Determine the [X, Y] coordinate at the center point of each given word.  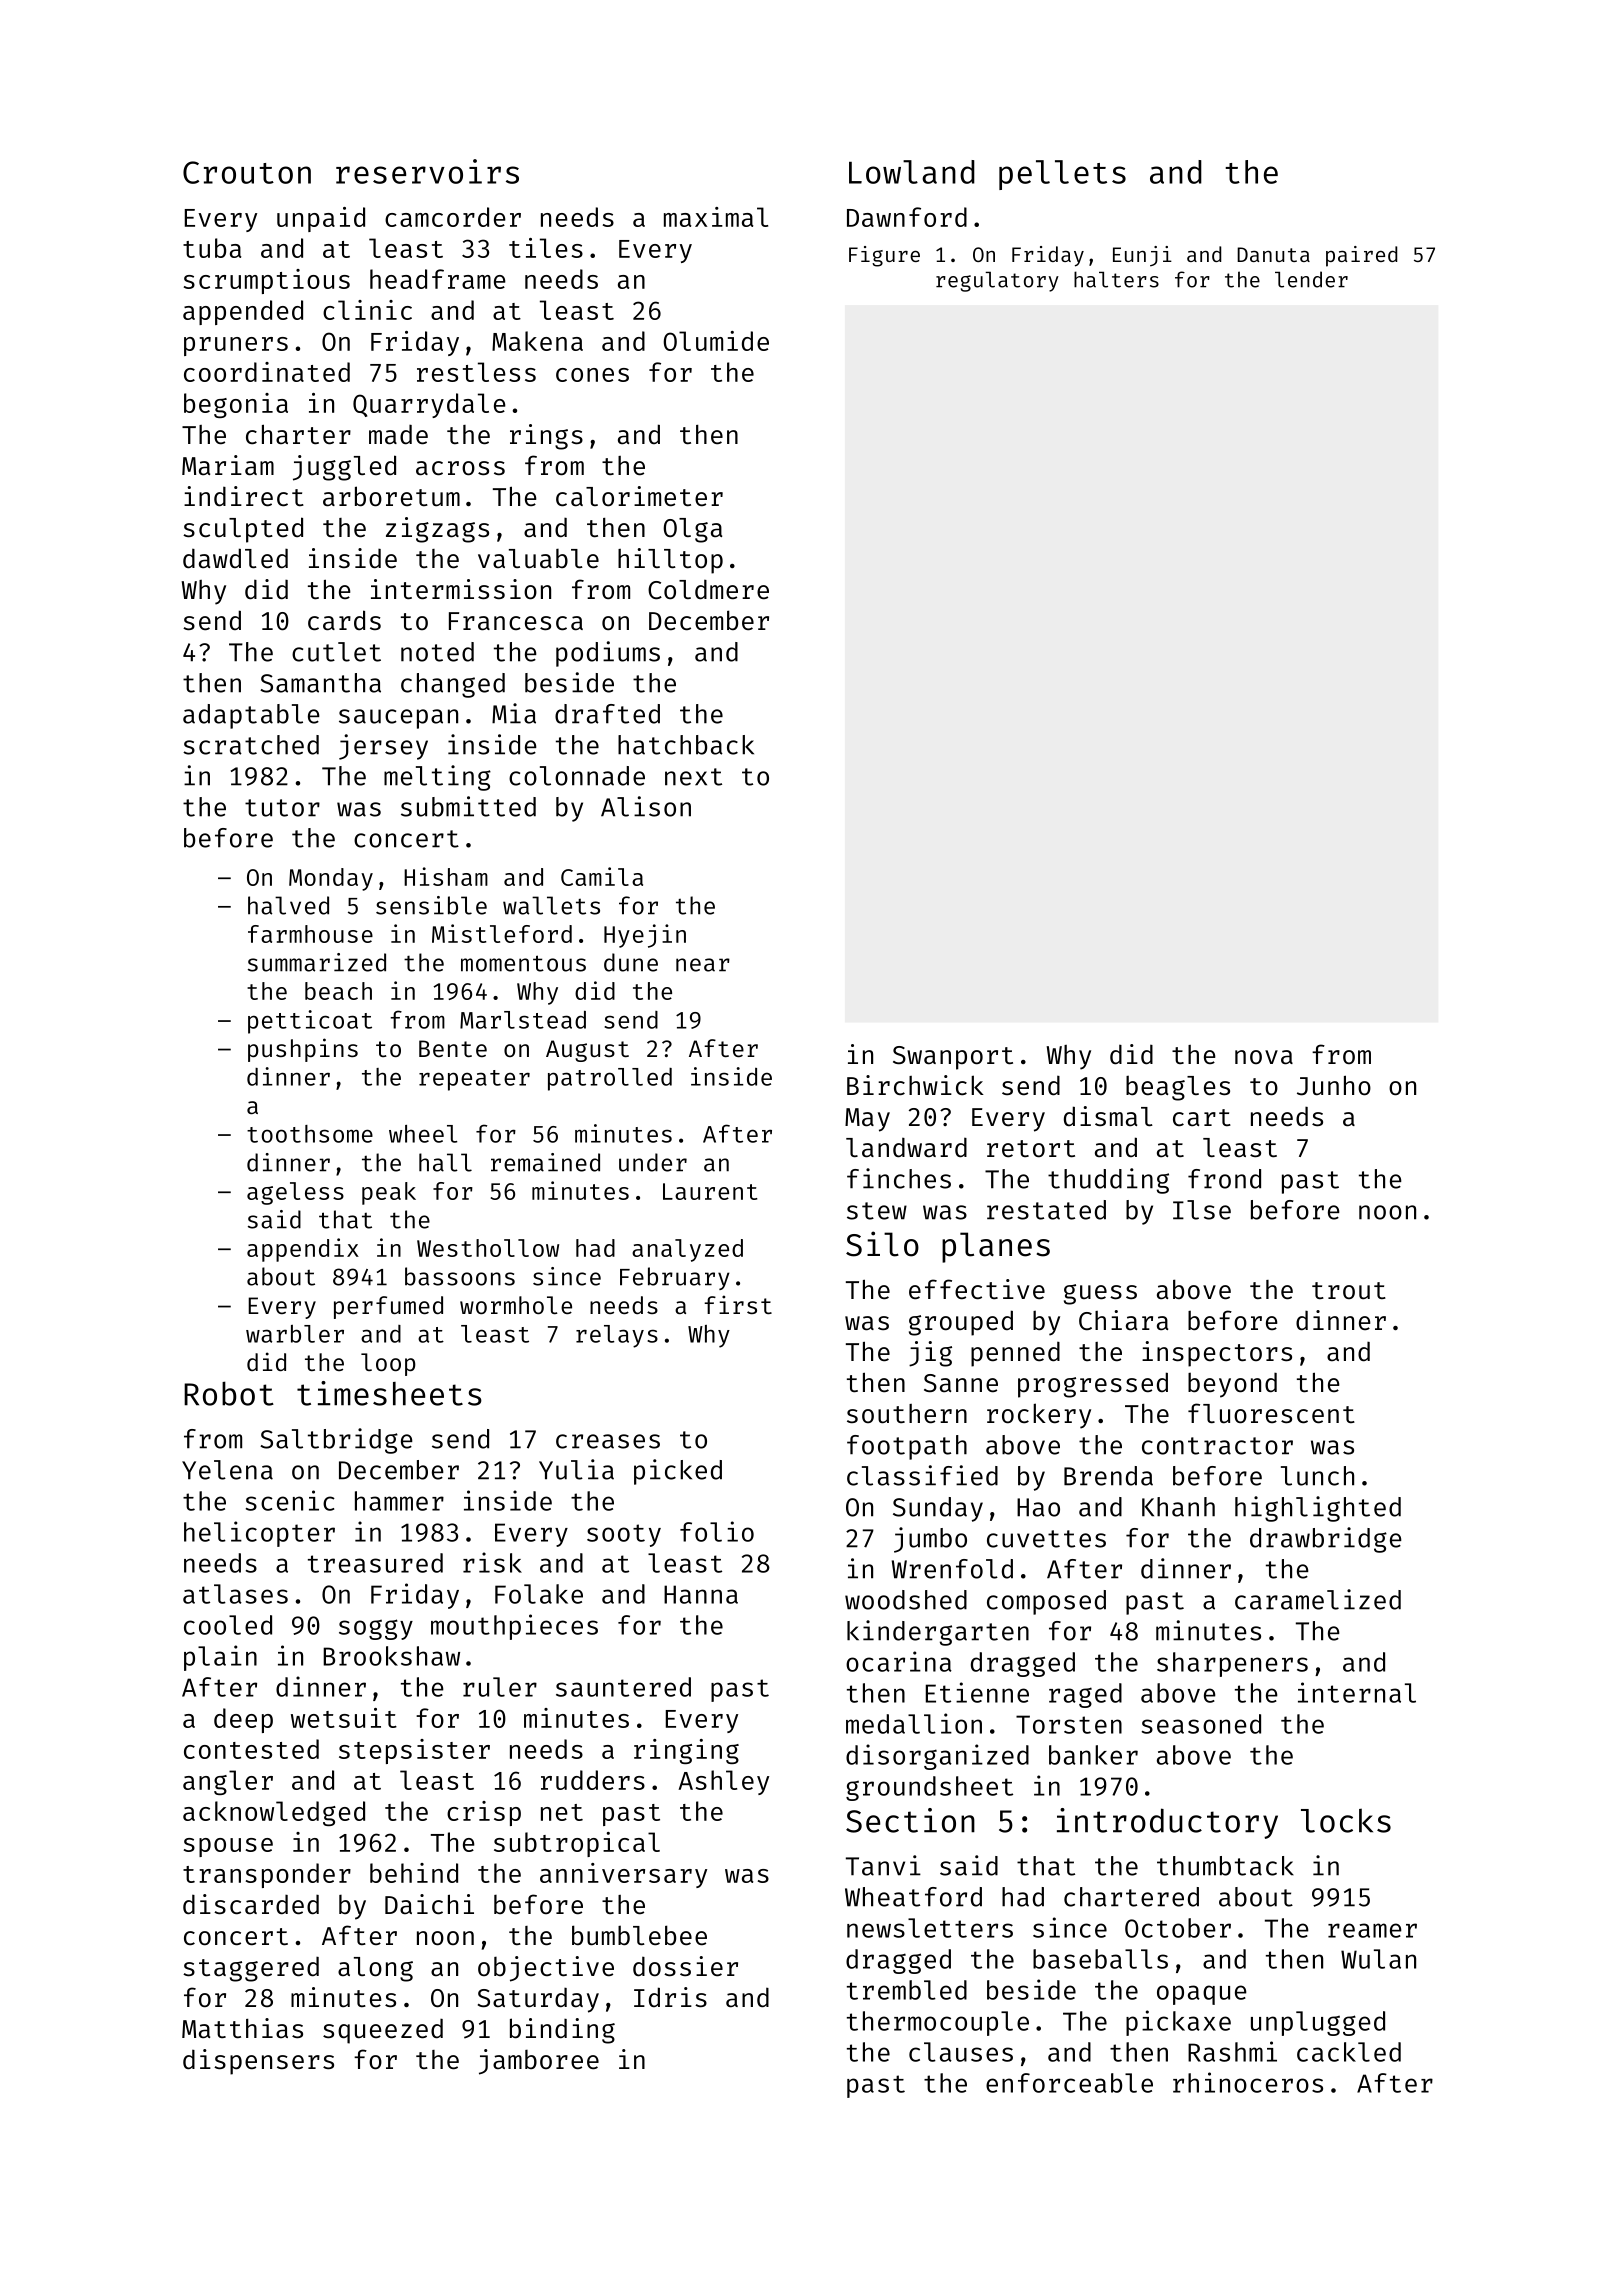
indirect [244, 496]
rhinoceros [1248, 2082]
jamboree [539, 2062]
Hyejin [645, 936]
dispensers [258, 2062]
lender [1311, 279]
